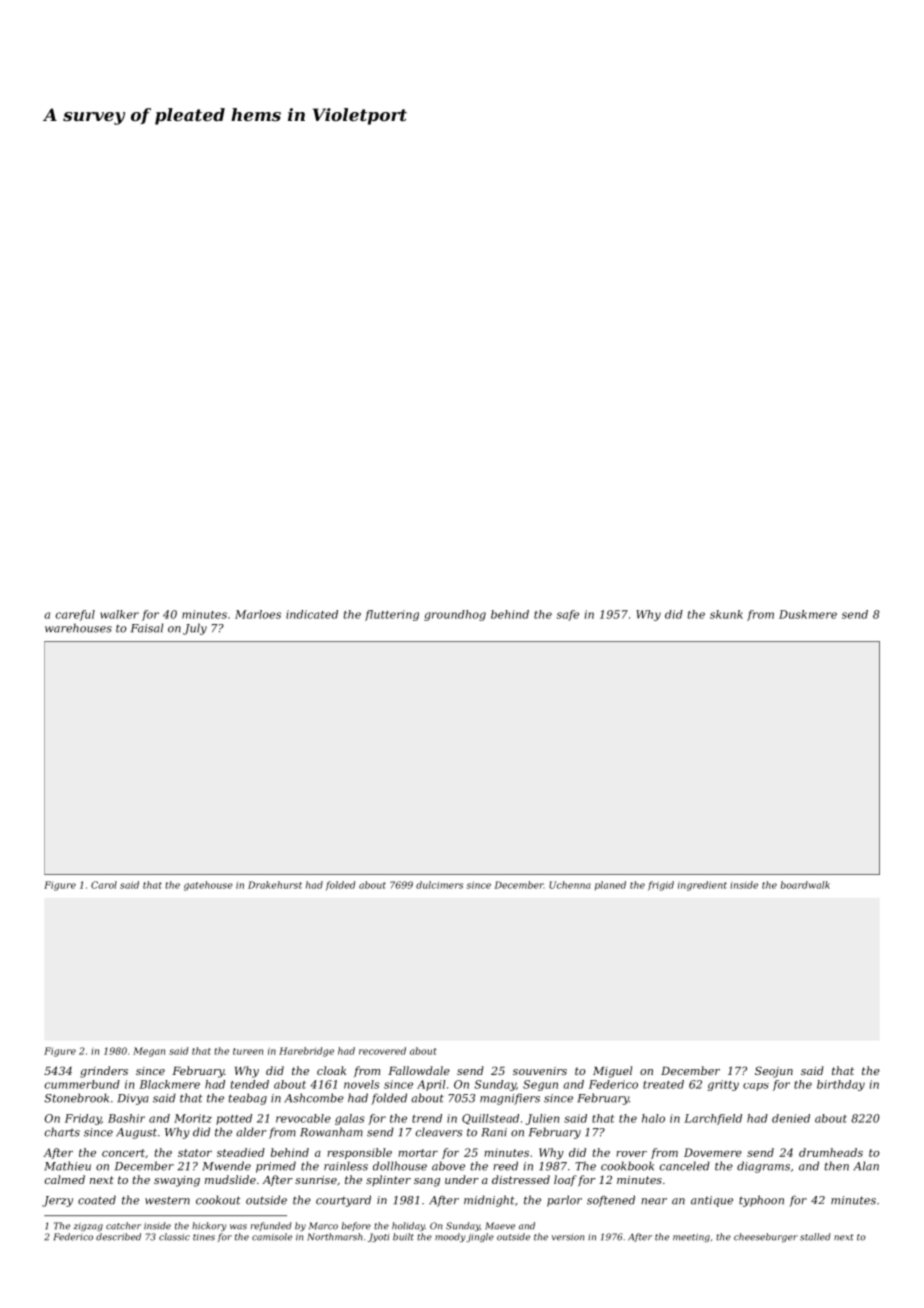 The height and width of the screenshot is (1308, 924). What do you see at coordinates (392, 615) in the screenshot?
I see `fluttering` at bounding box center [392, 615].
